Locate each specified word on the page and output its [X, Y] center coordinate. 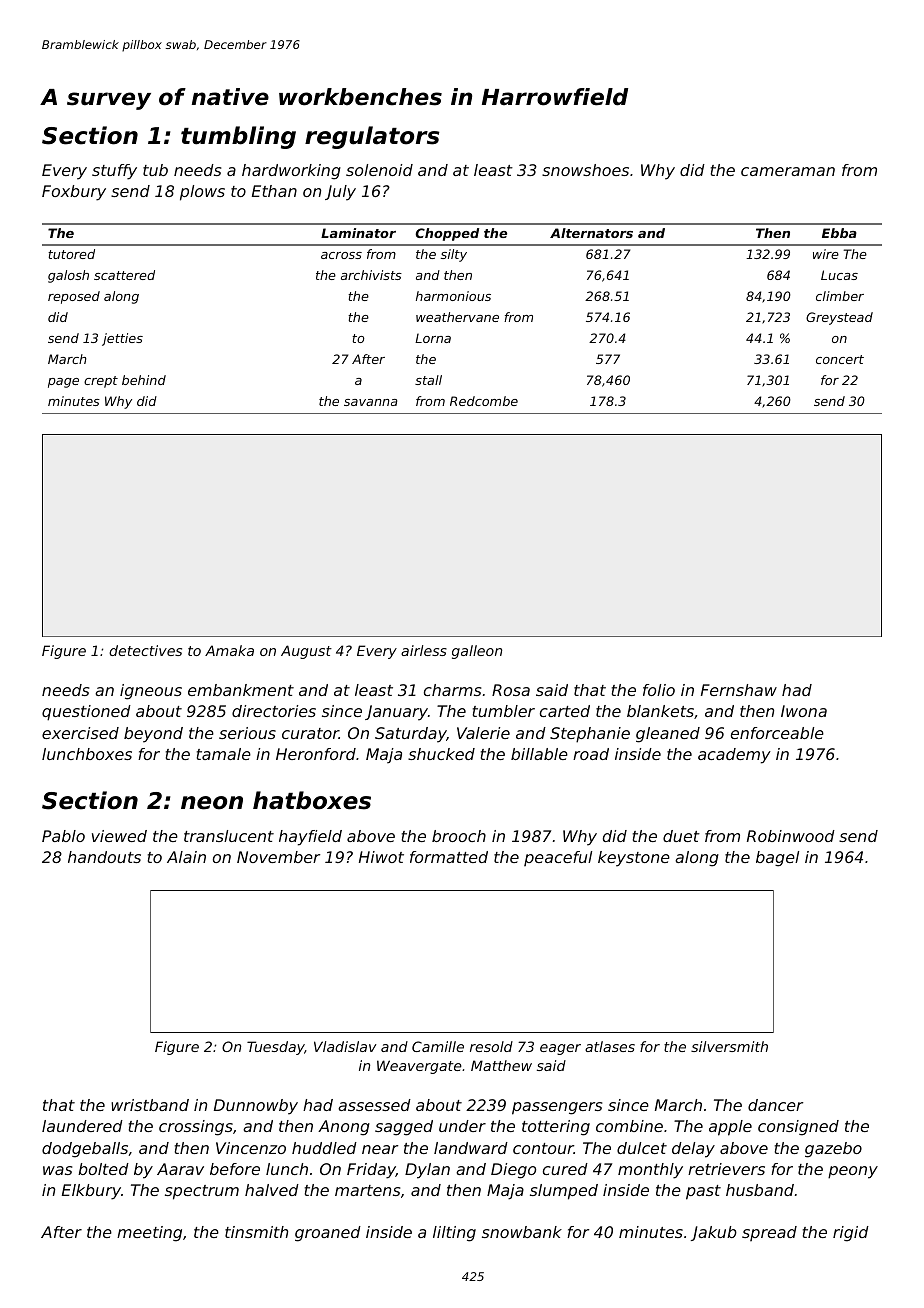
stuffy [114, 172]
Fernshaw [739, 690]
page [63, 383]
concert [840, 359]
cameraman [788, 171]
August [306, 652]
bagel [777, 859]
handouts [104, 857]
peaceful [558, 858]
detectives [145, 650]
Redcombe [484, 401]
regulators [372, 137]
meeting [149, 1234]
